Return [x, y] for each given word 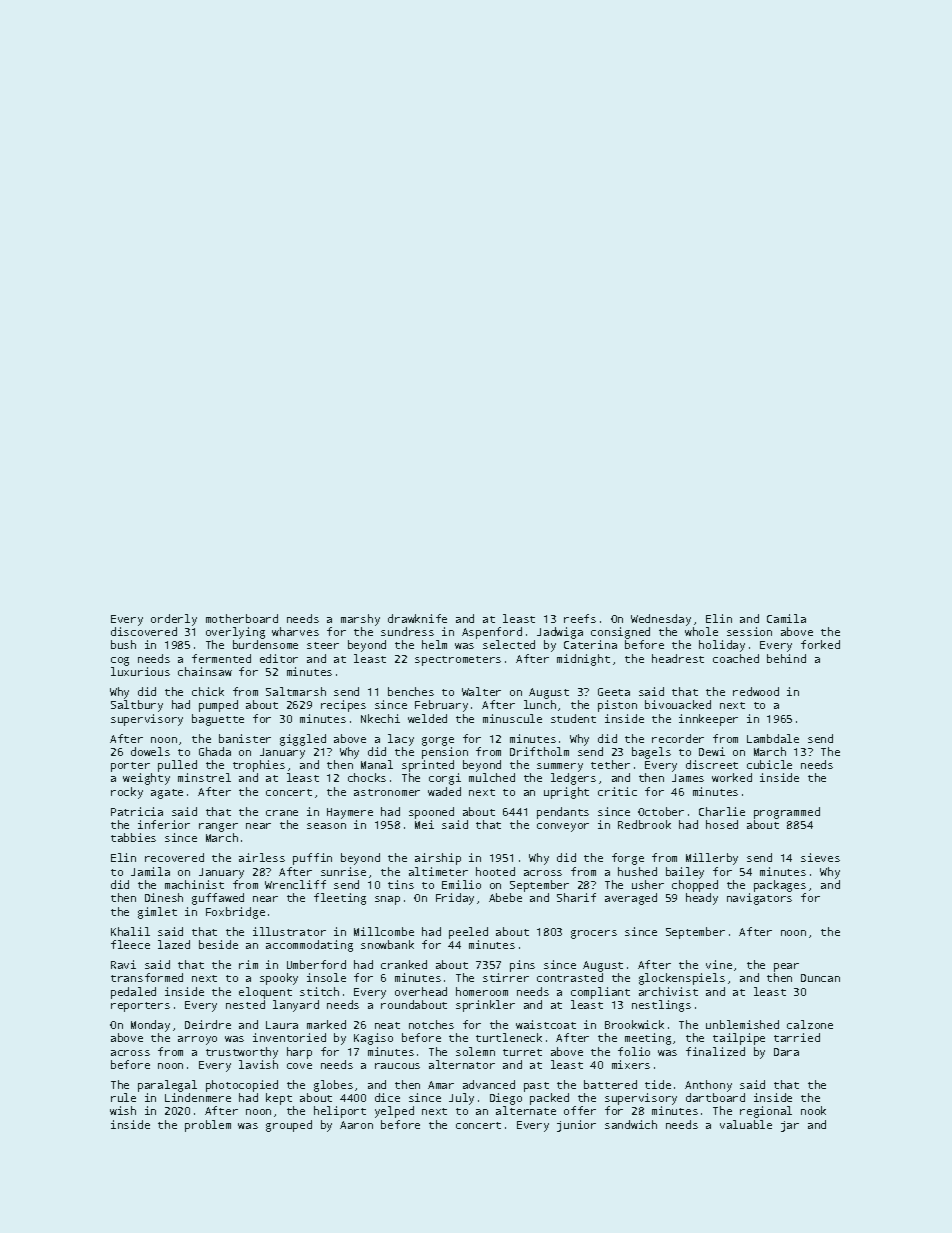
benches [411, 691]
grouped [289, 1126]
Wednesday [661, 620]
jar [790, 1126]
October [661, 811]
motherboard [242, 618]
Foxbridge [235, 913]
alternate [526, 1110]
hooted [495, 871]
